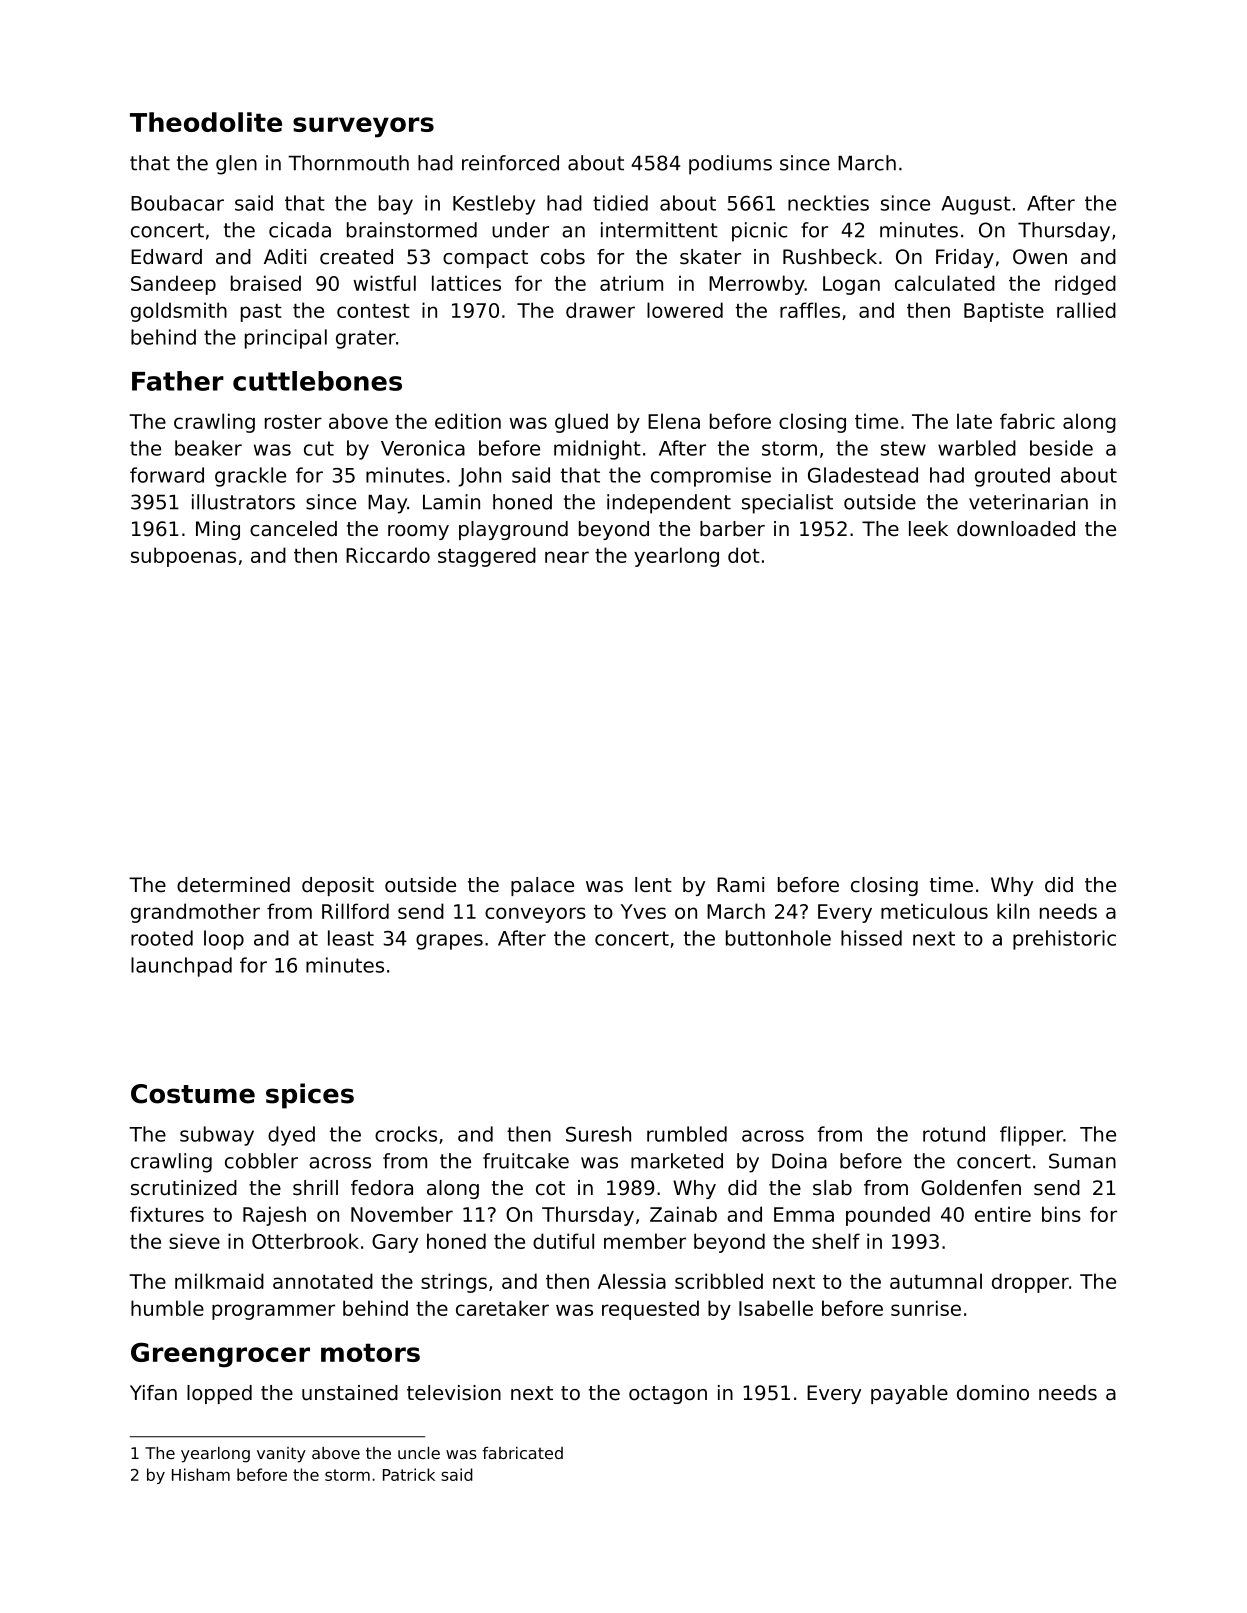 This screenshot has height=1613, width=1247. Describe the element at coordinates (740, 885) in the screenshot. I see `Rami` at that location.
